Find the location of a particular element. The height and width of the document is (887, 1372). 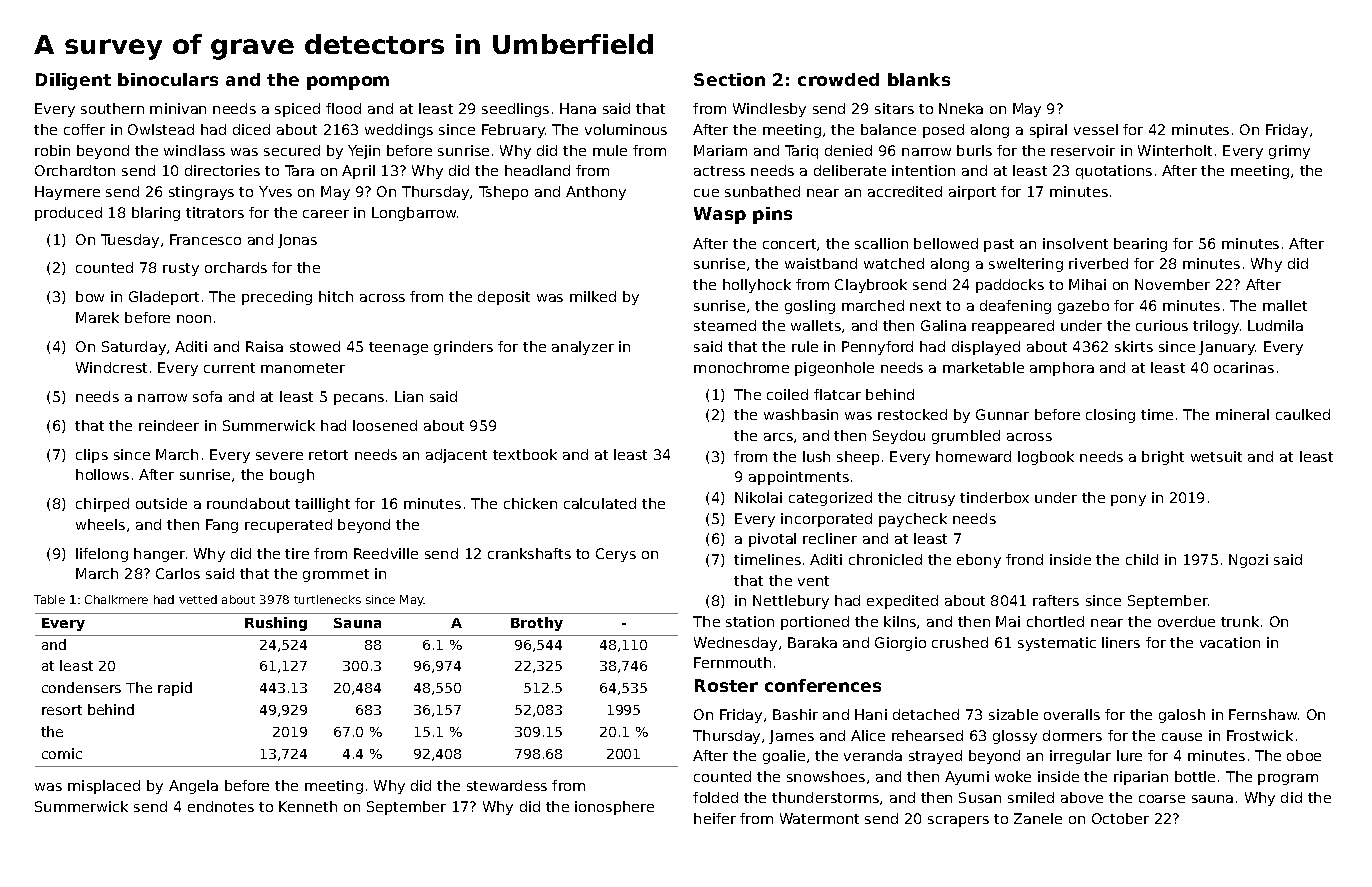

October is located at coordinates (1120, 818).
